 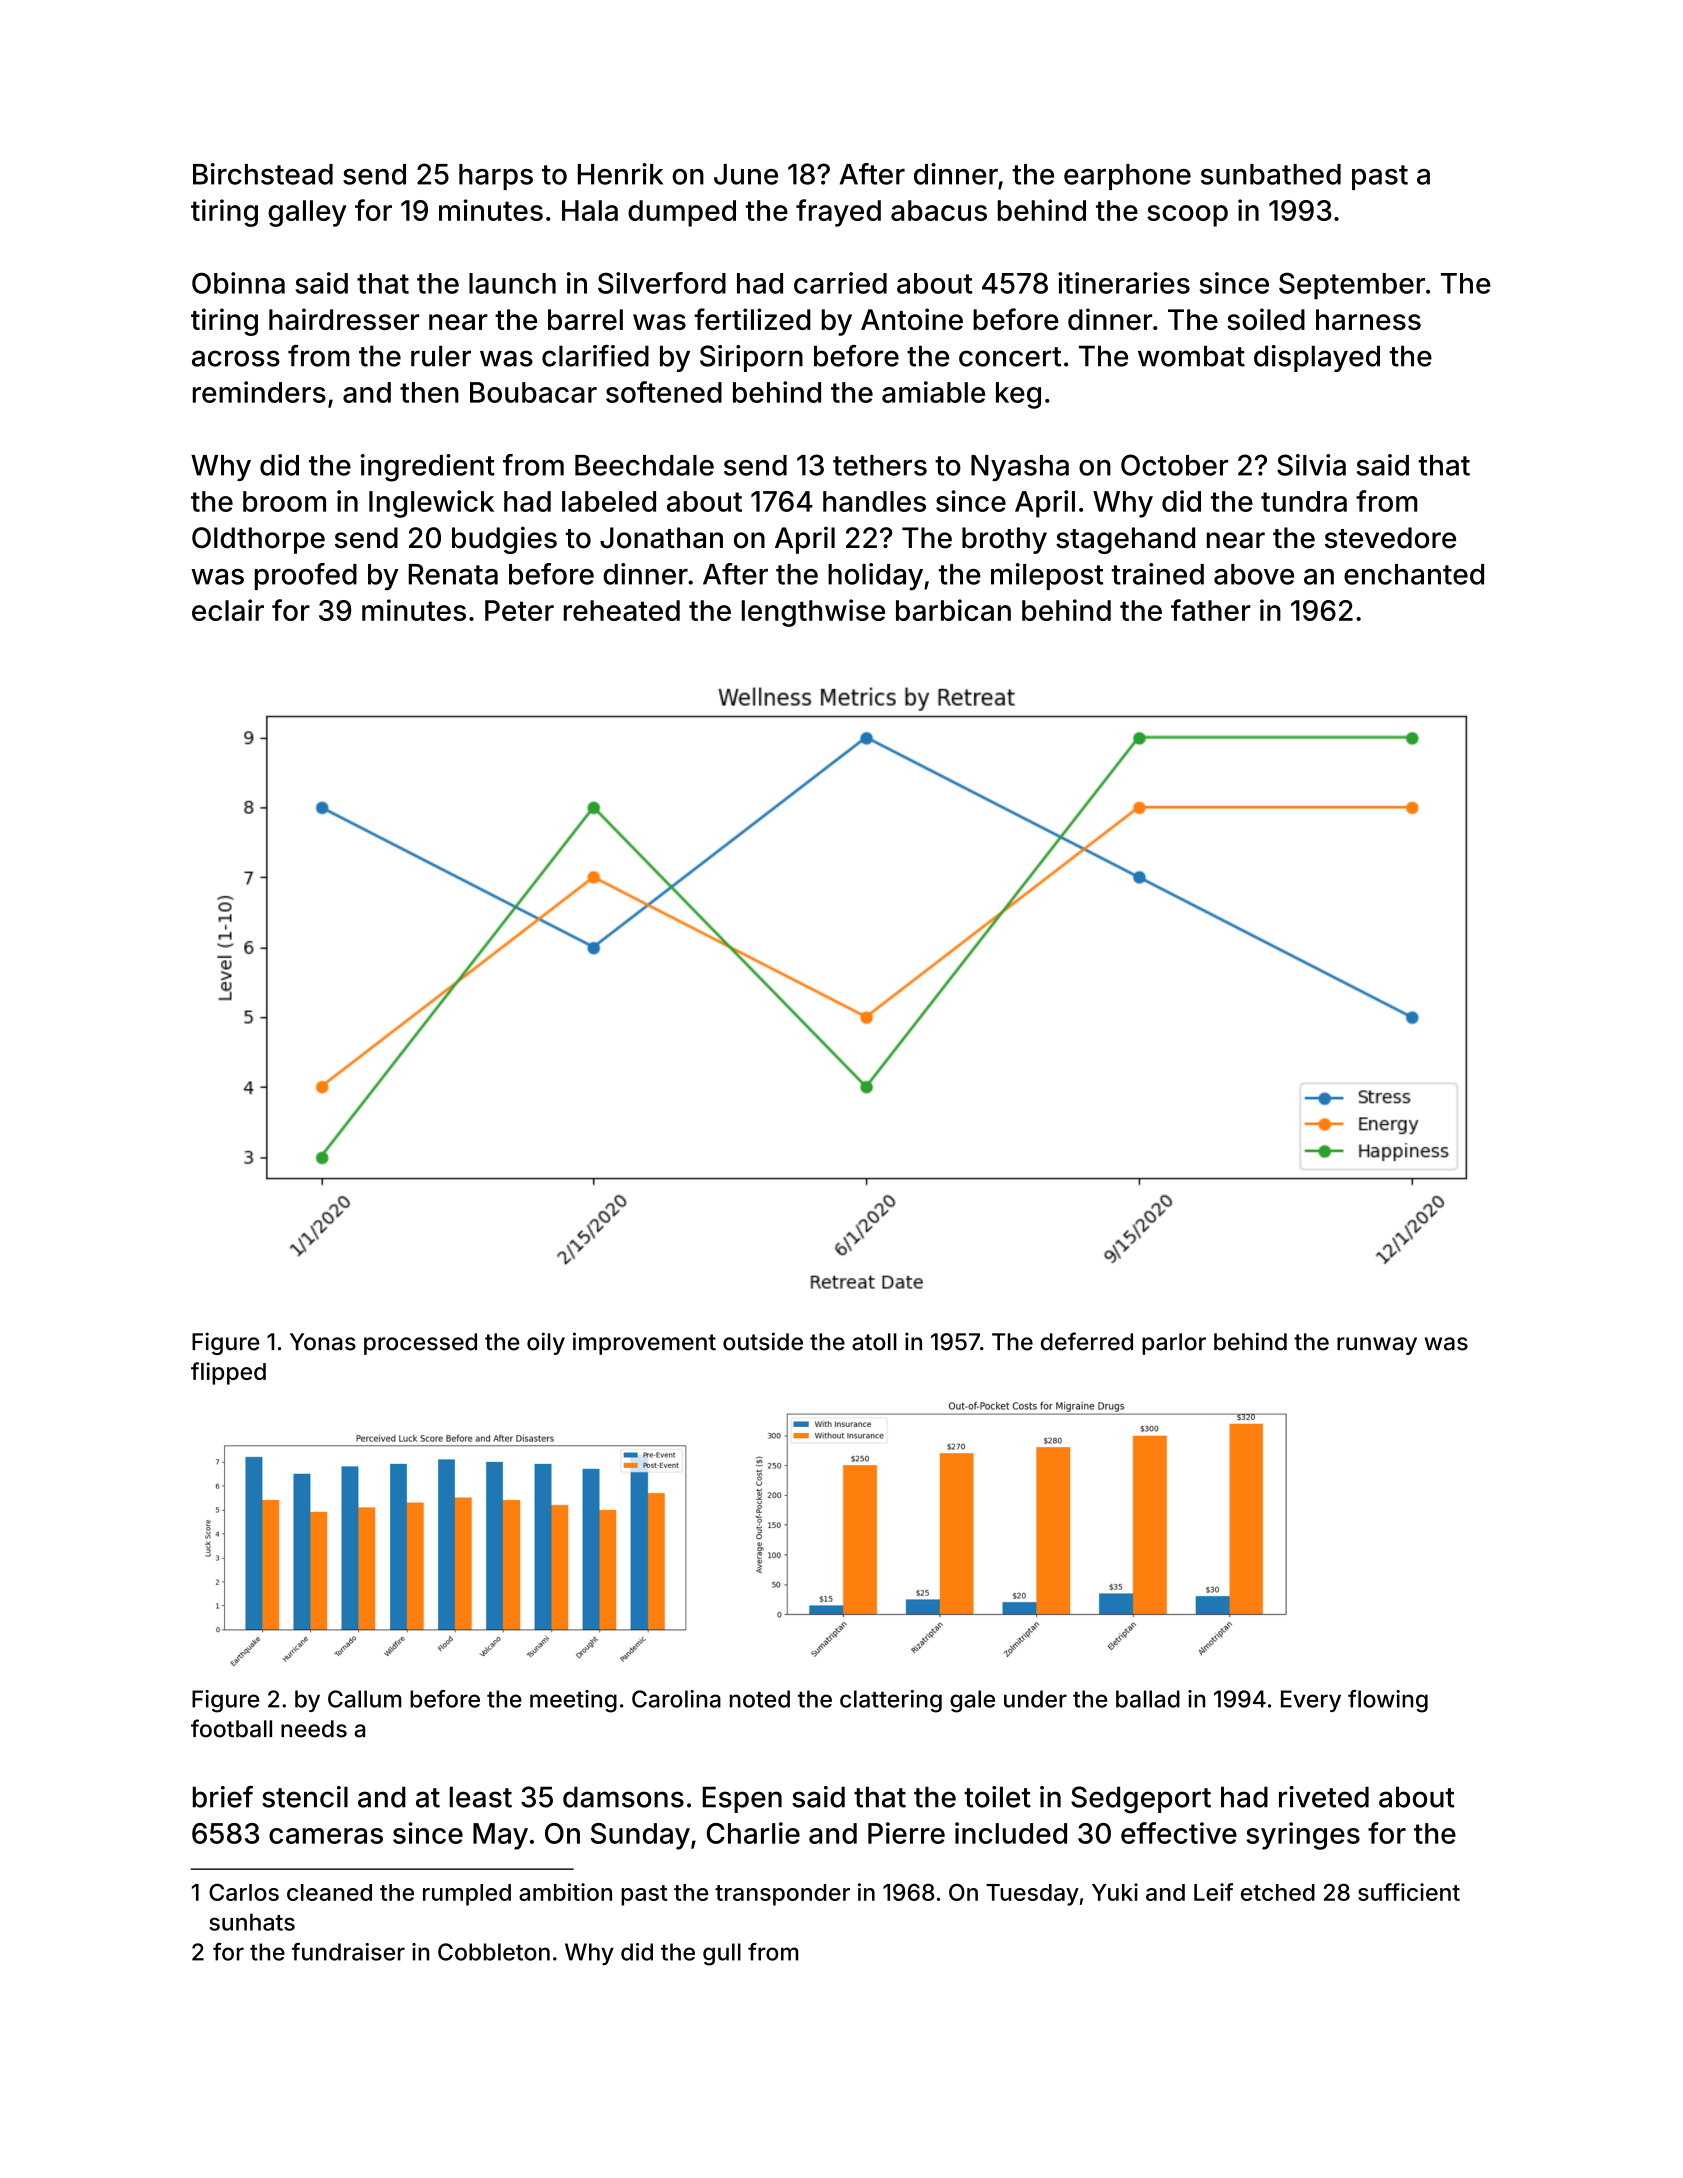 I want to click on fundraiser, so click(x=348, y=1952).
